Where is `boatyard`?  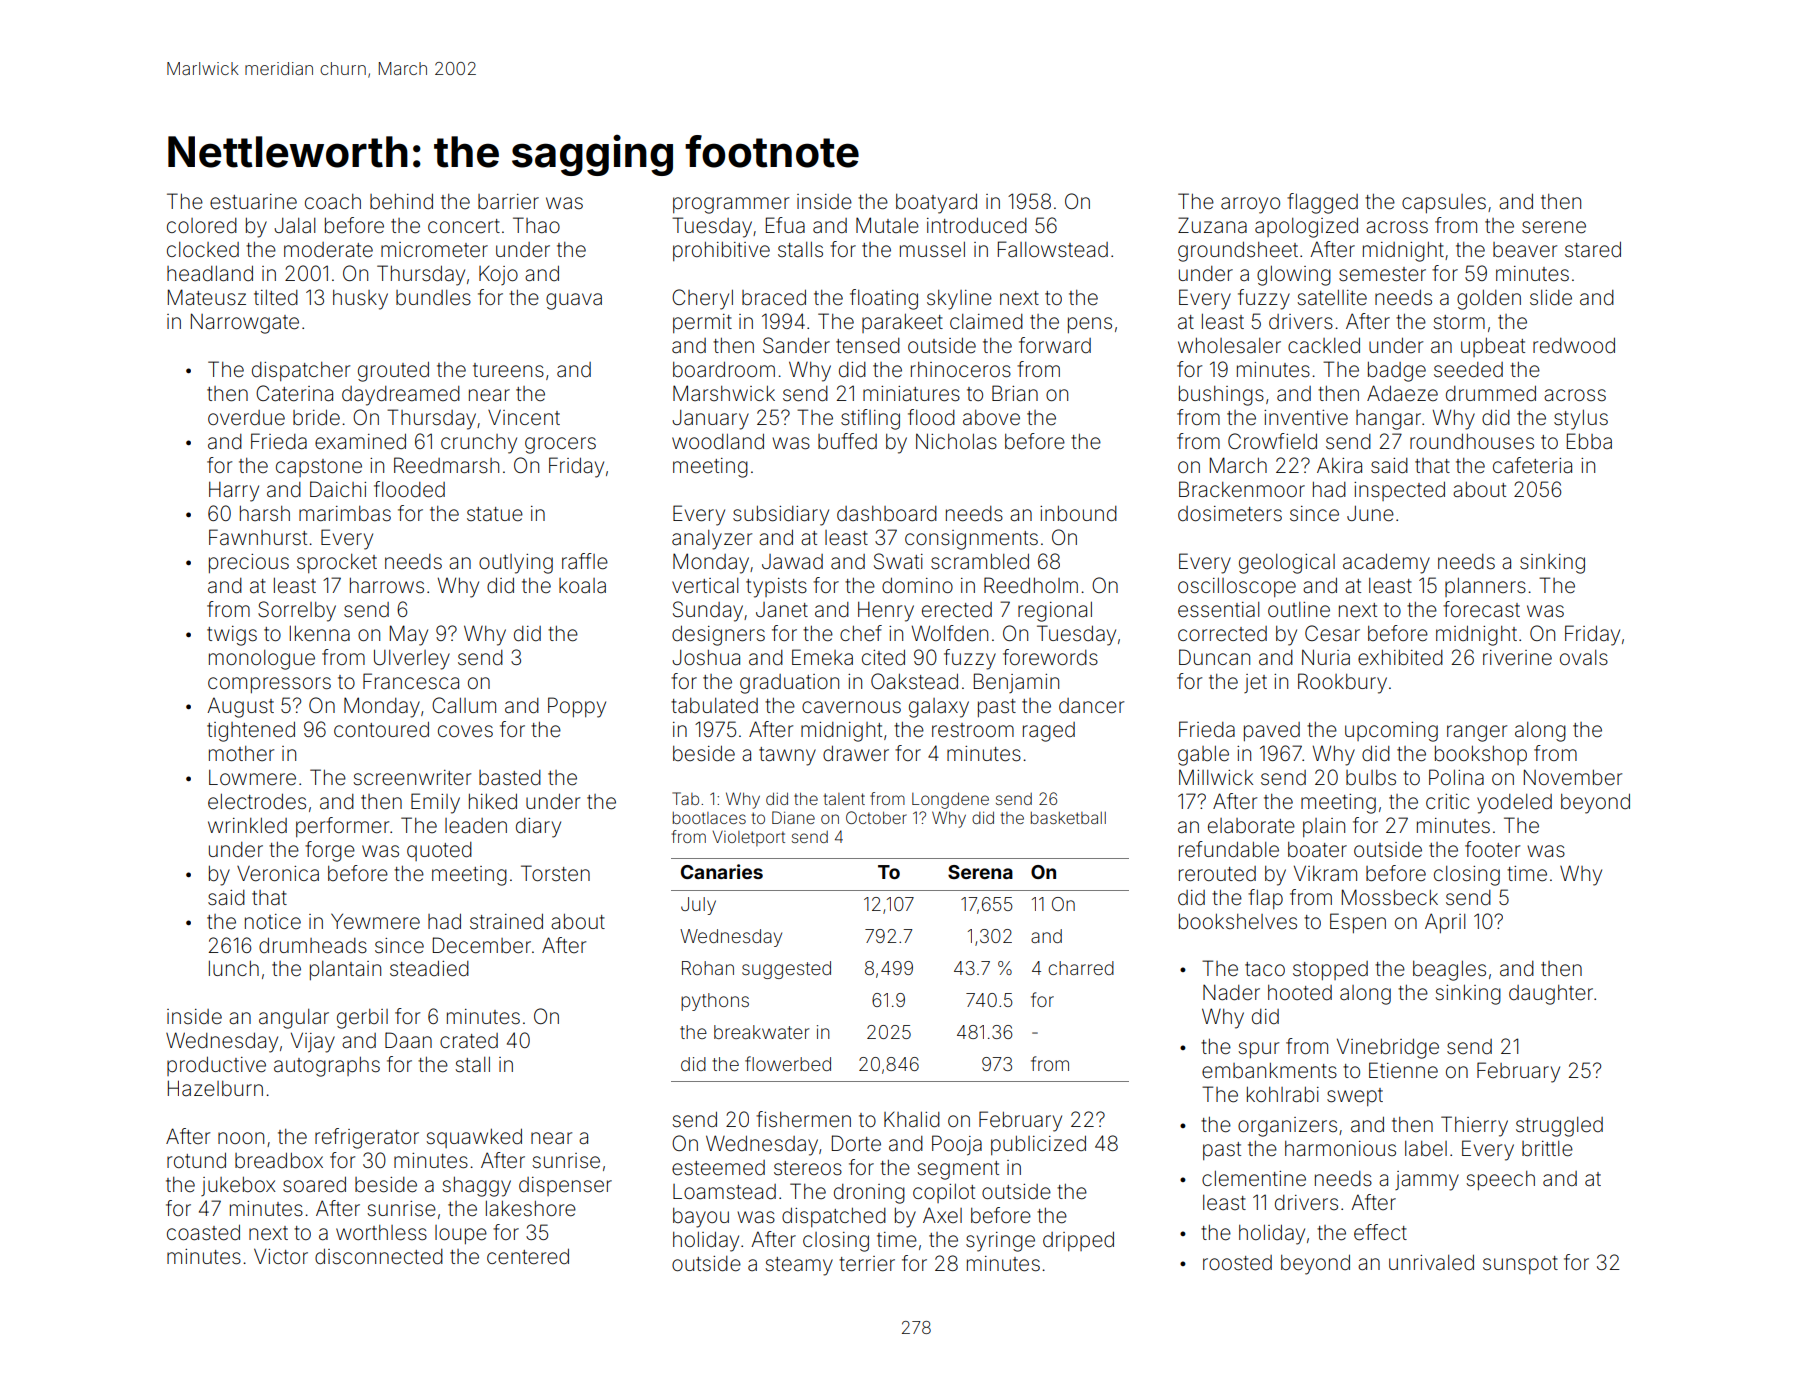
boatyard is located at coordinates (936, 204).
